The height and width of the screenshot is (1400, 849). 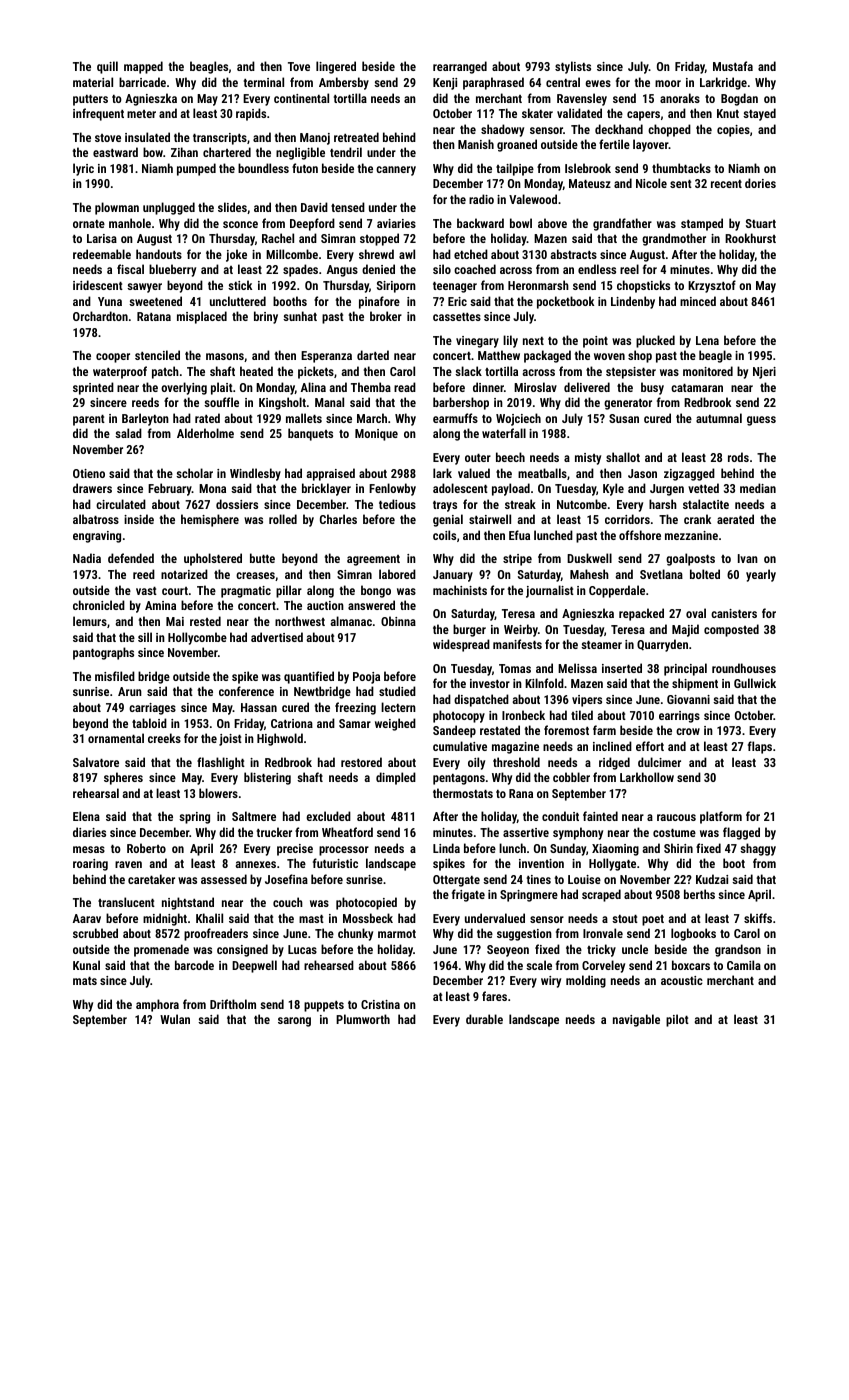 I want to click on rearranged, so click(x=460, y=67).
